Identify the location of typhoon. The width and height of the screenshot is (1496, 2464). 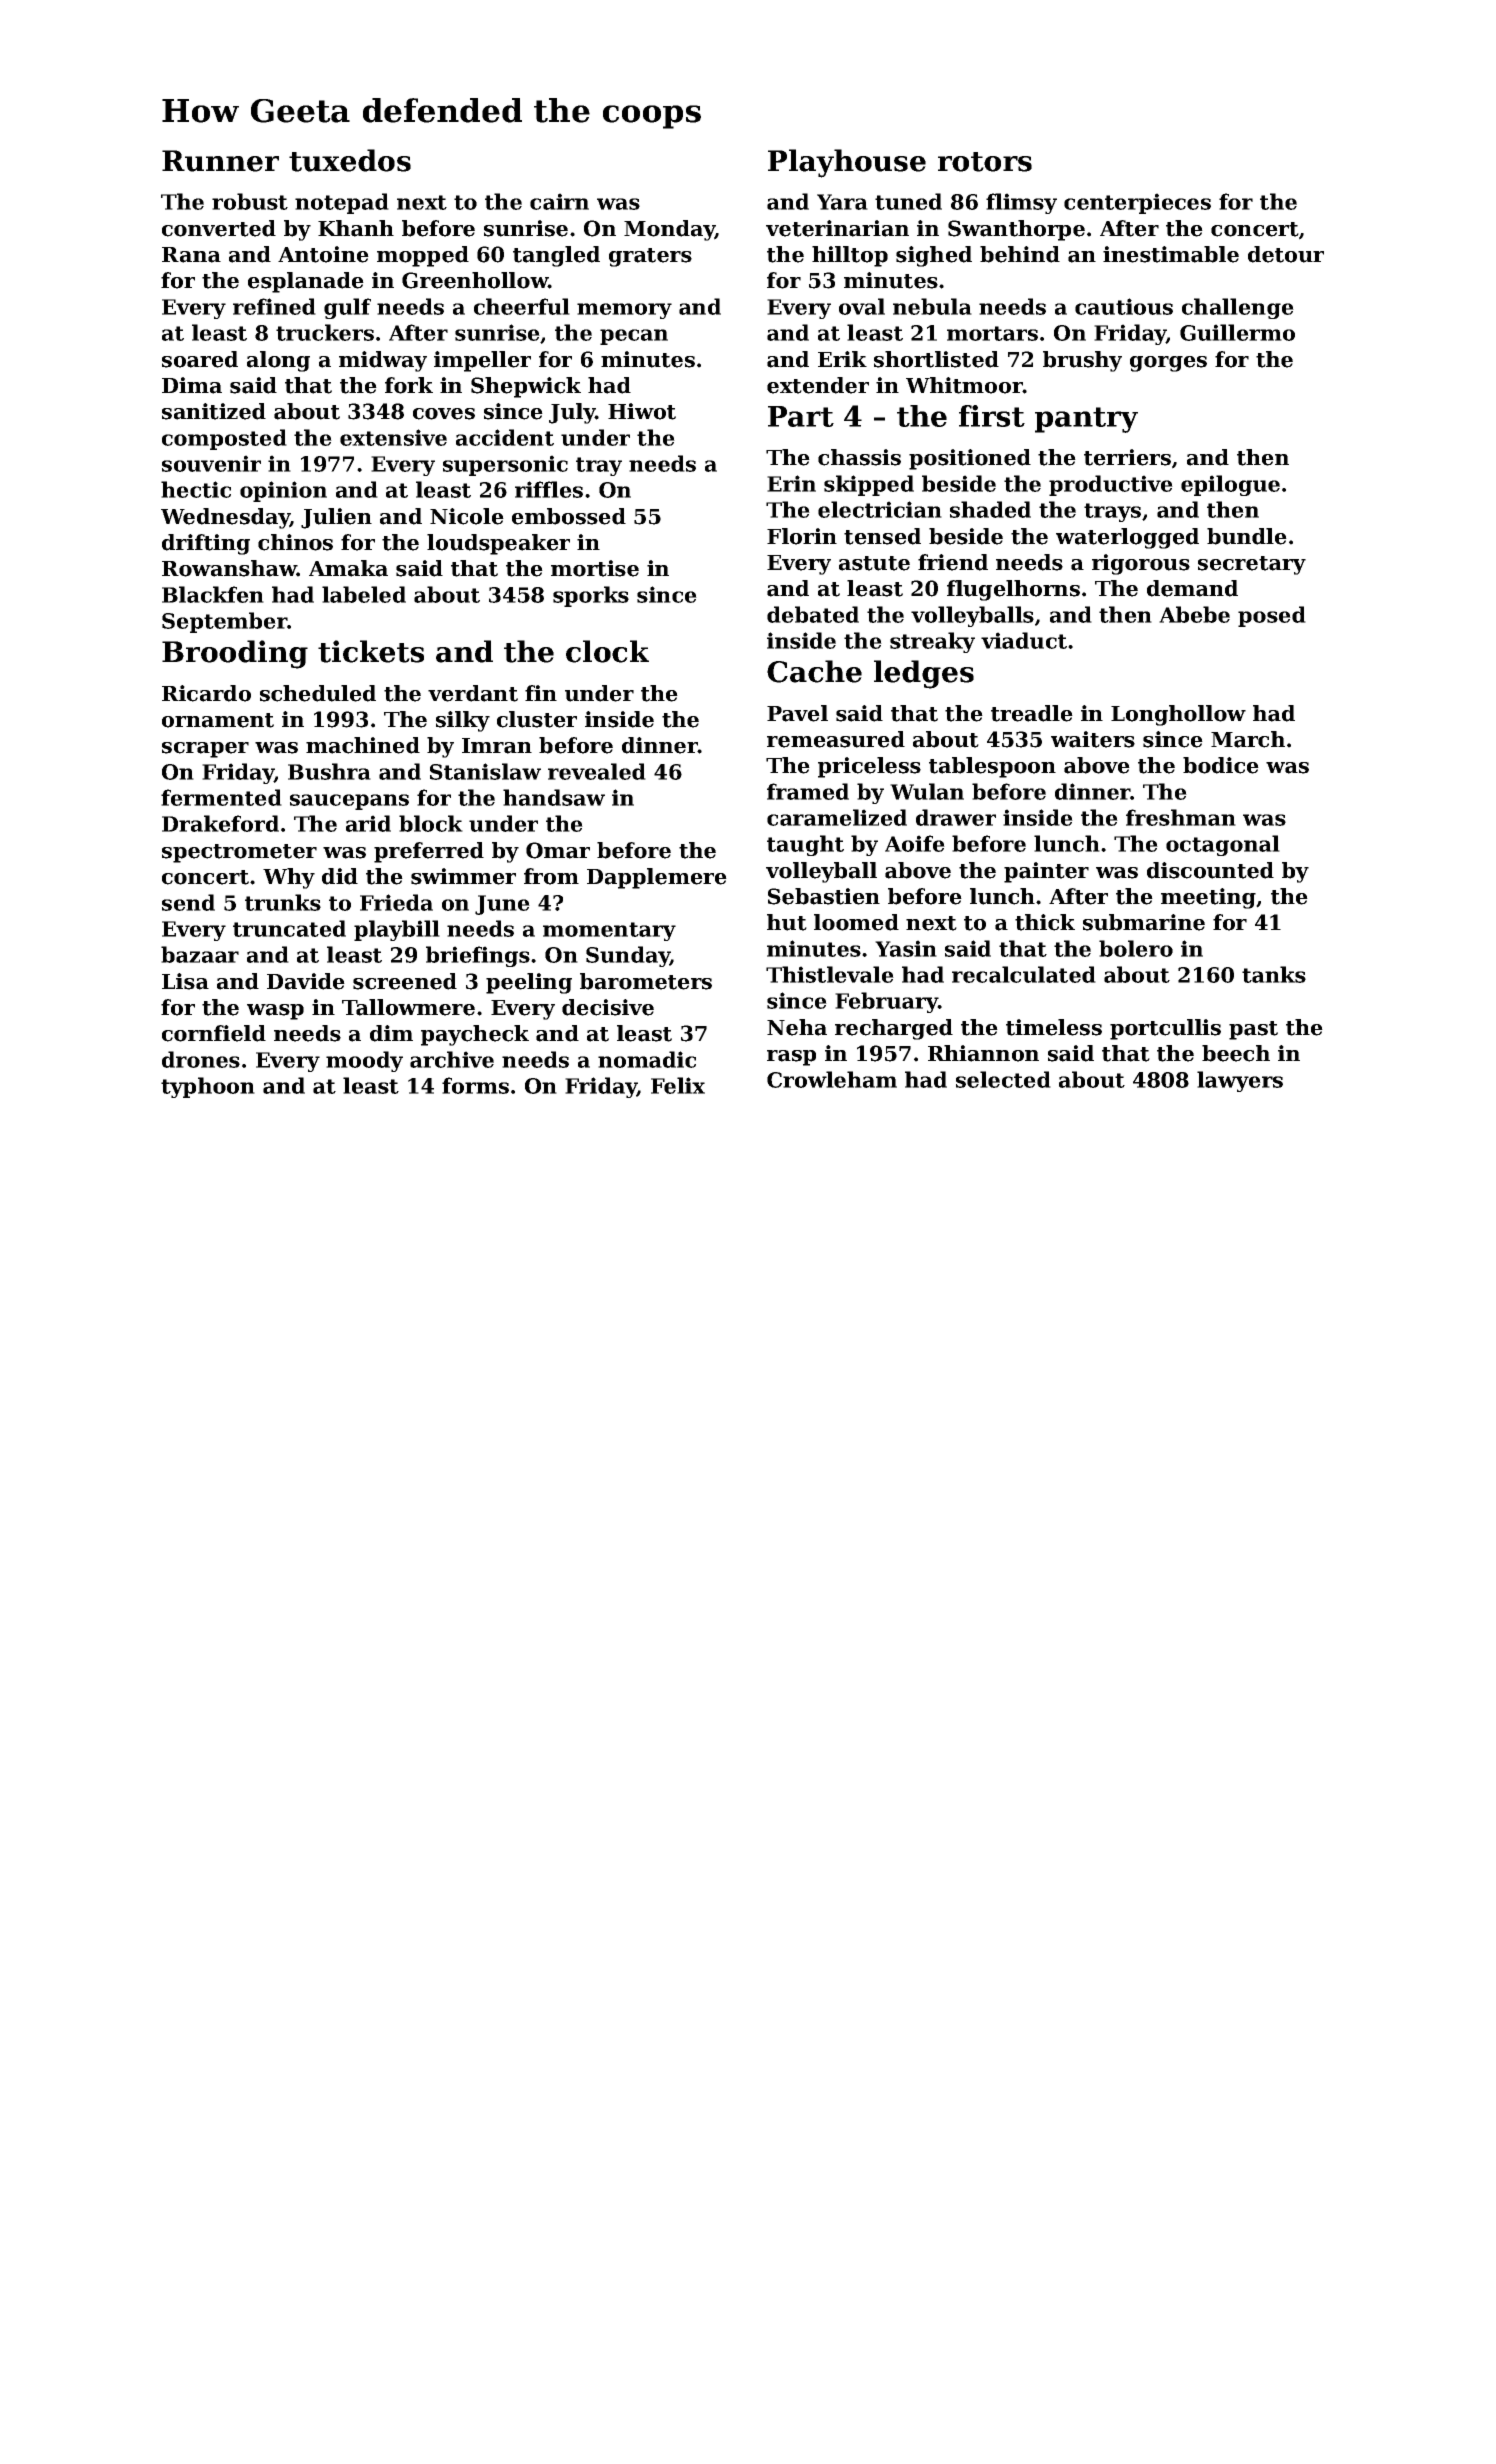
(208, 1087).
